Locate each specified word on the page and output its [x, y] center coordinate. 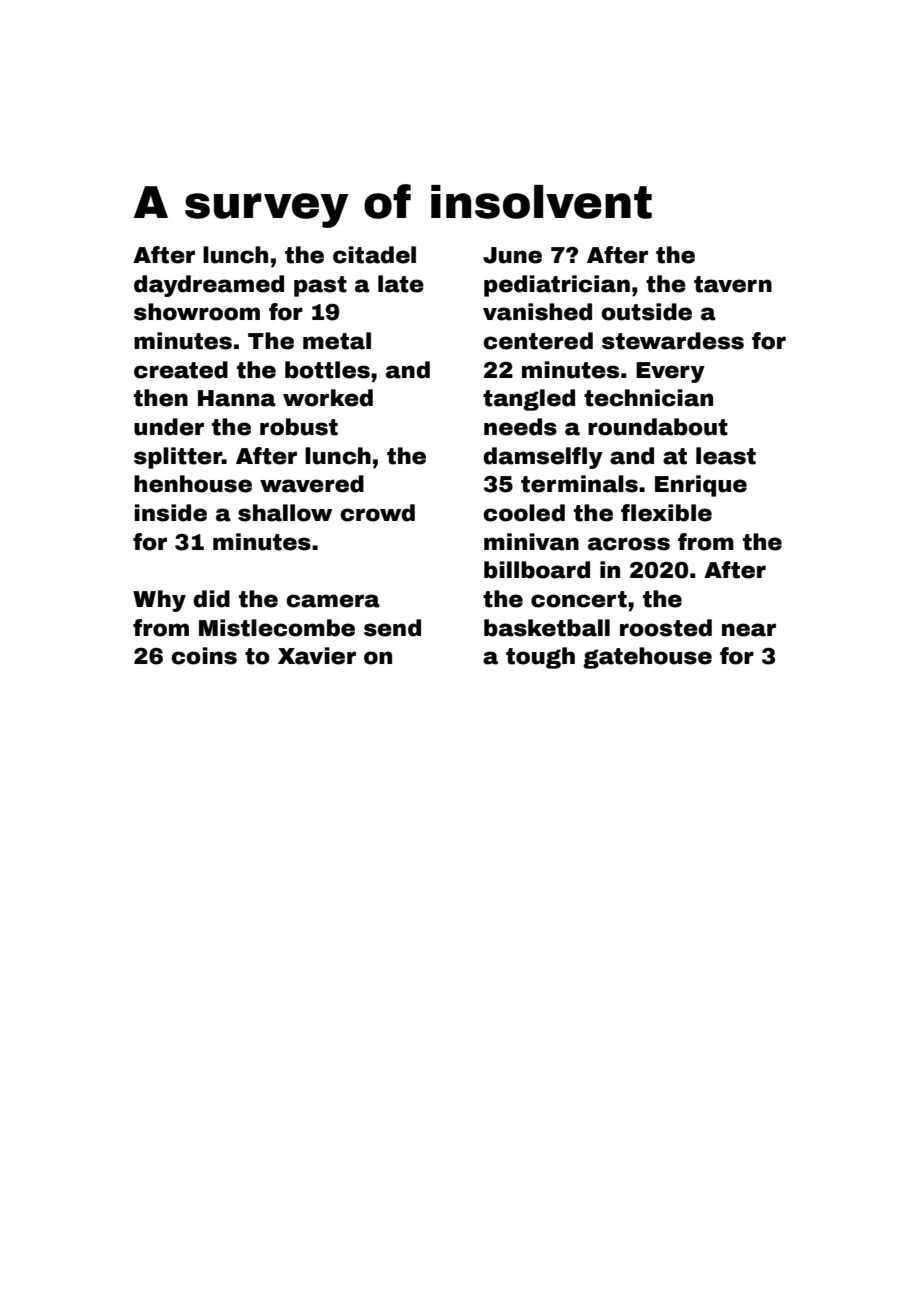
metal [337, 341]
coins [204, 656]
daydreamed [209, 286]
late [401, 284]
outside [646, 312]
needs [520, 427]
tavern [733, 284]
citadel [374, 255]
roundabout [658, 427]
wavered [312, 484]
